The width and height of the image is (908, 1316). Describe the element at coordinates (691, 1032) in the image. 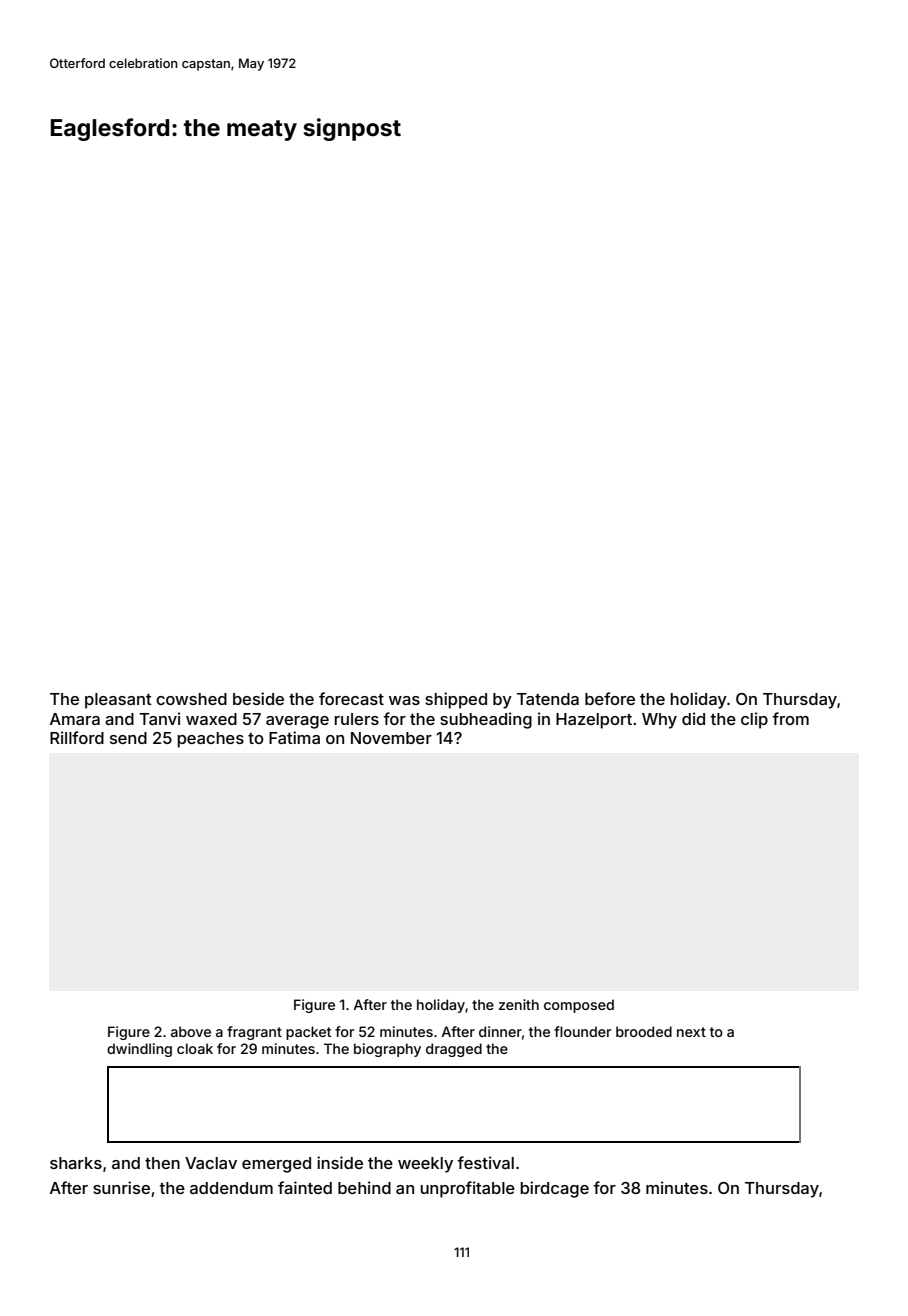

I see `next` at that location.
